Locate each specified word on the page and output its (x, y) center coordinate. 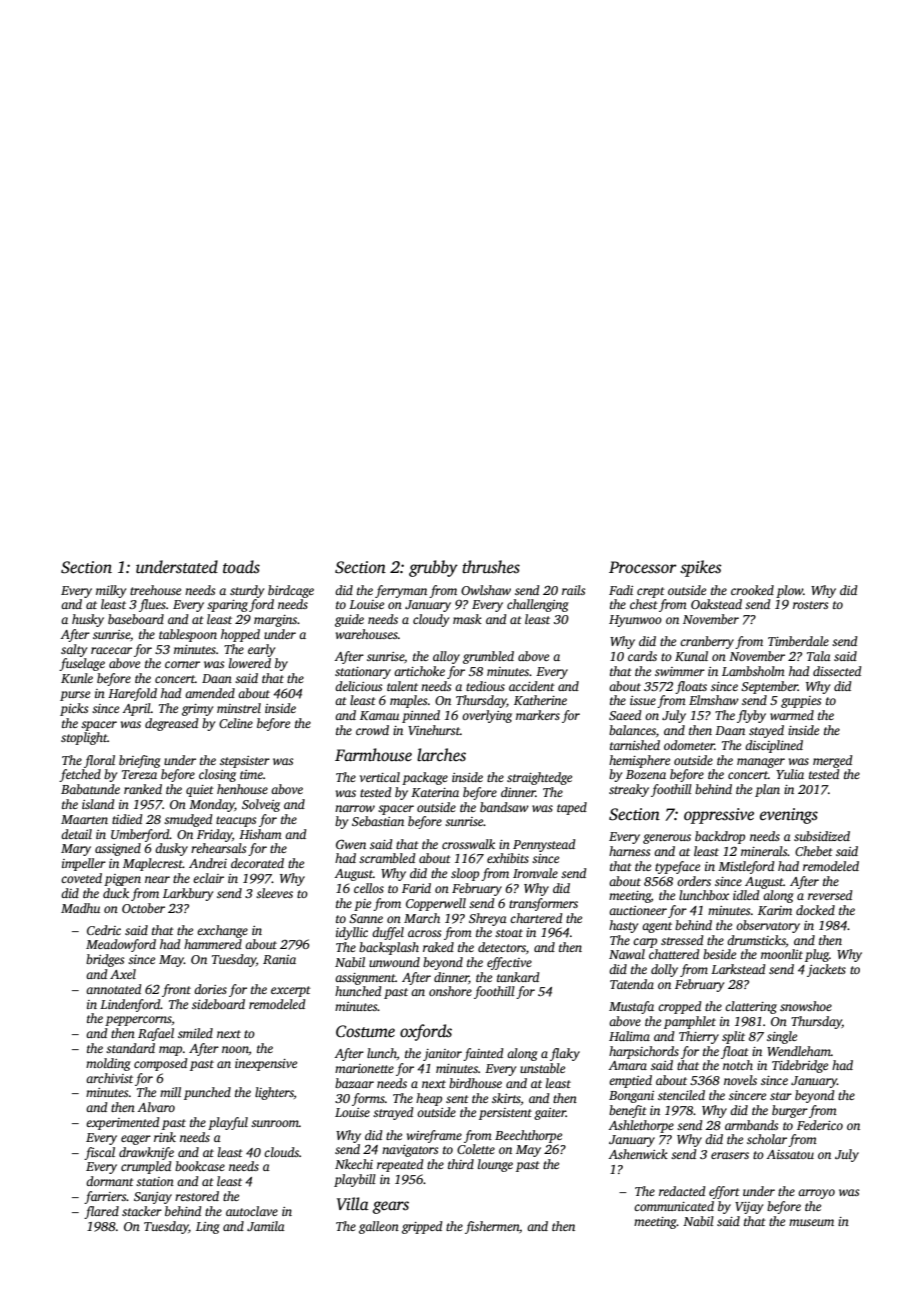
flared (101, 1212)
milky (111, 591)
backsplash (389, 948)
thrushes (491, 567)
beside (719, 954)
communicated (674, 1206)
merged (833, 761)
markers (538, 715)
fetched (80, 775)
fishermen (492, 1227)
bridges (105, 960)
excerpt (291, 991)
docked (815, 910)
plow (789, 591)
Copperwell (436, 904)
